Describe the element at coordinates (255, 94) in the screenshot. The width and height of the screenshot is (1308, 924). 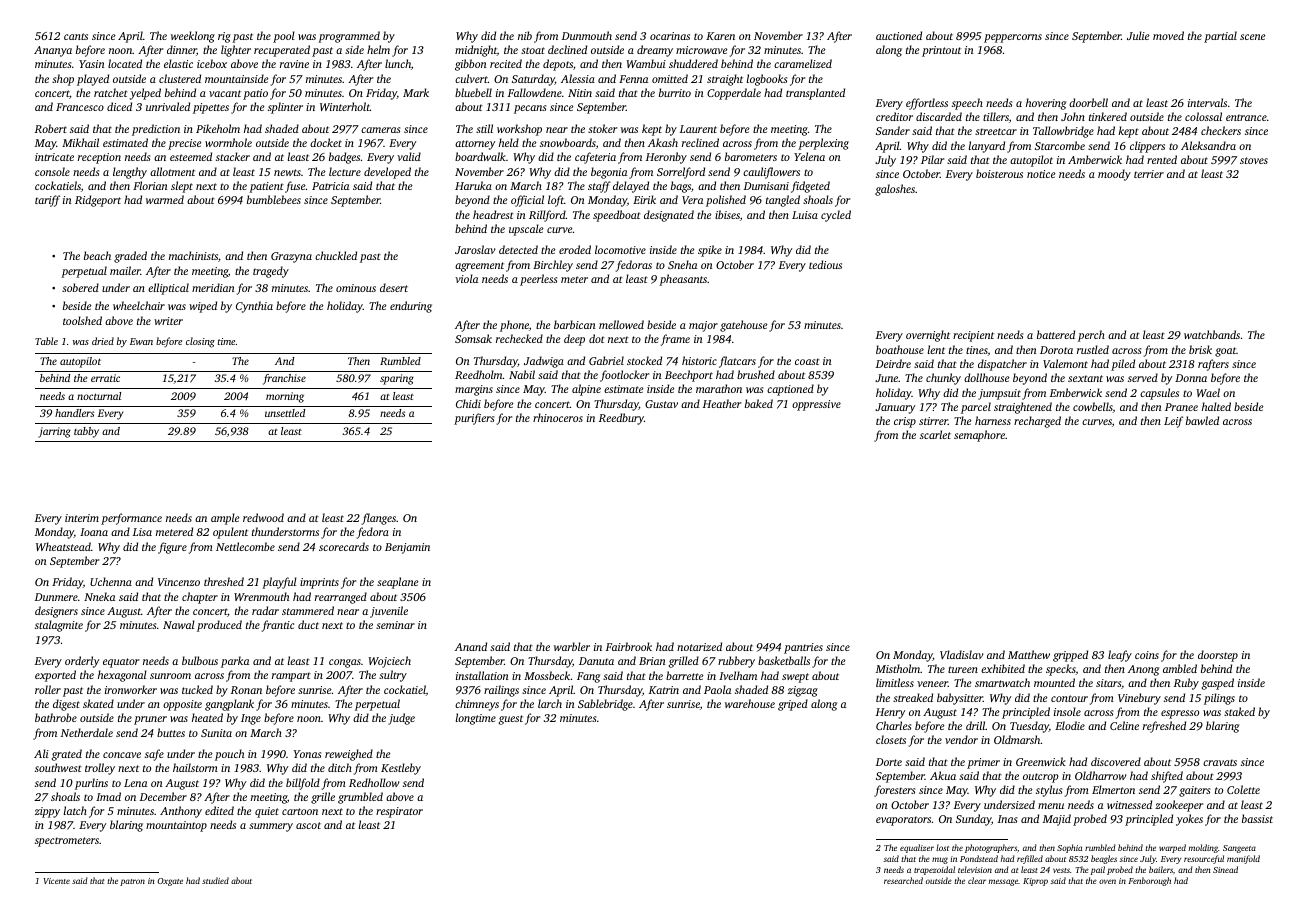
I see `patio` at that location.
